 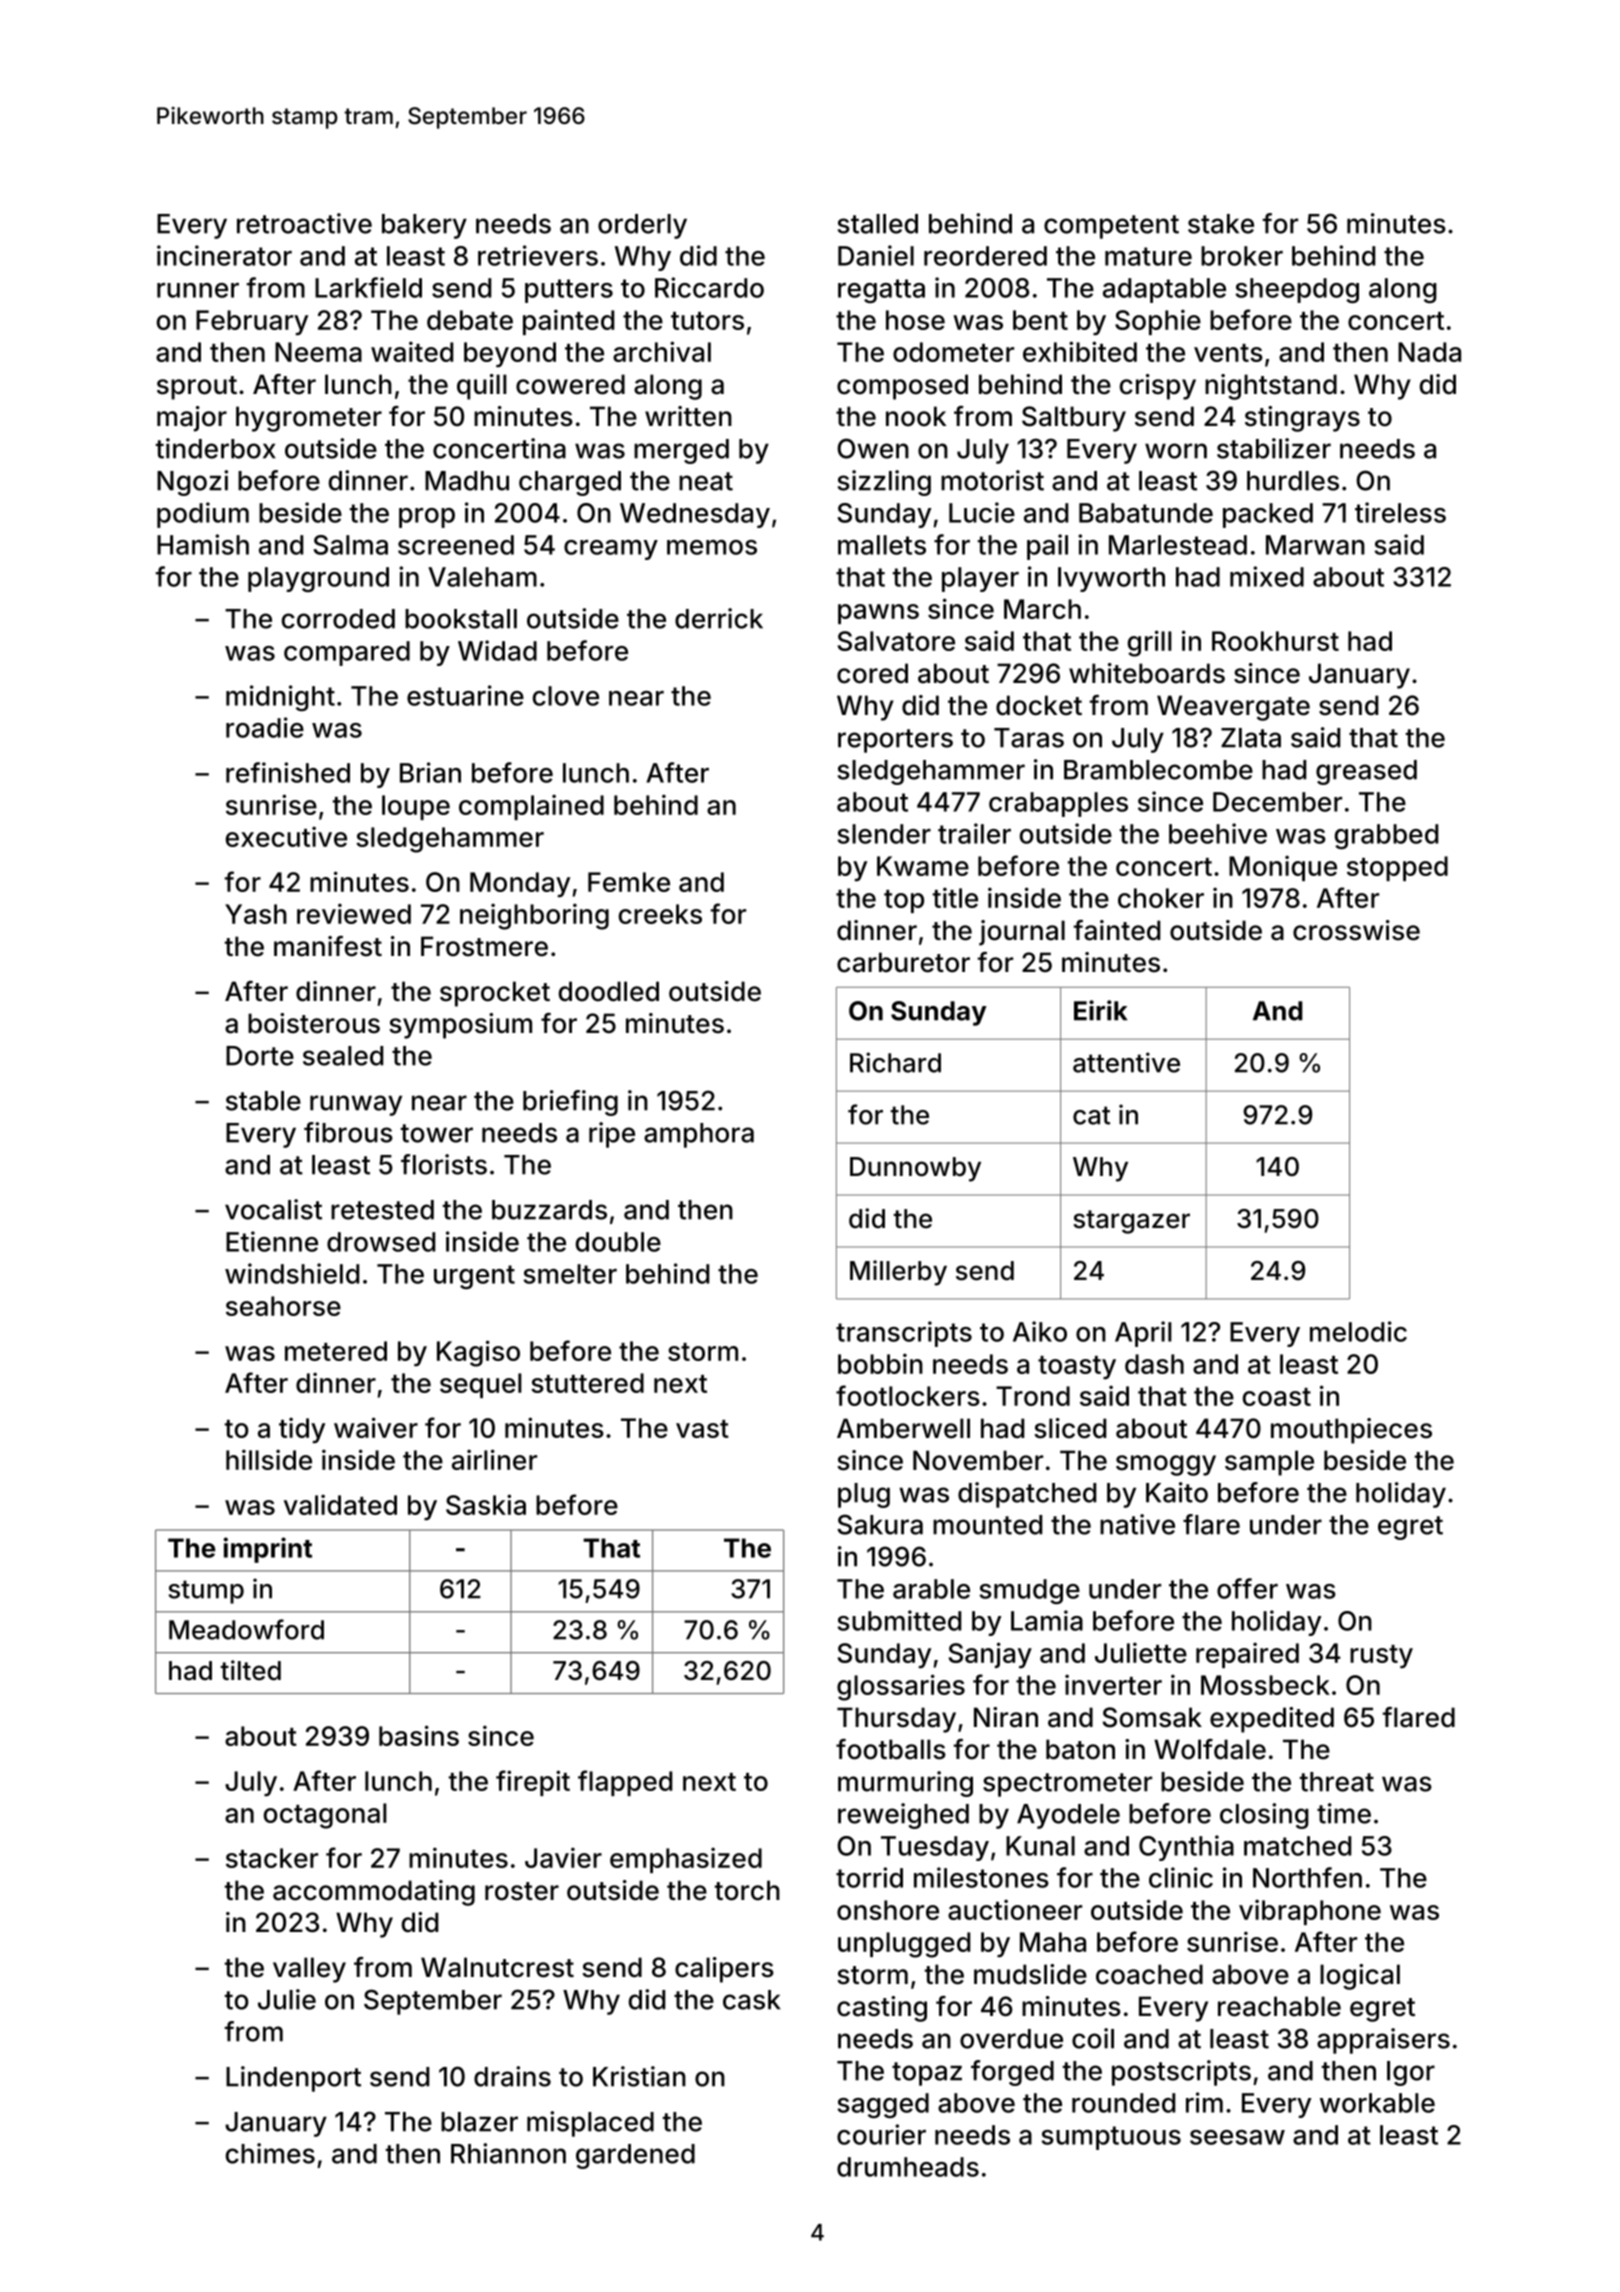 I want to click on Lindenport, so click(x=293, y=2079).
